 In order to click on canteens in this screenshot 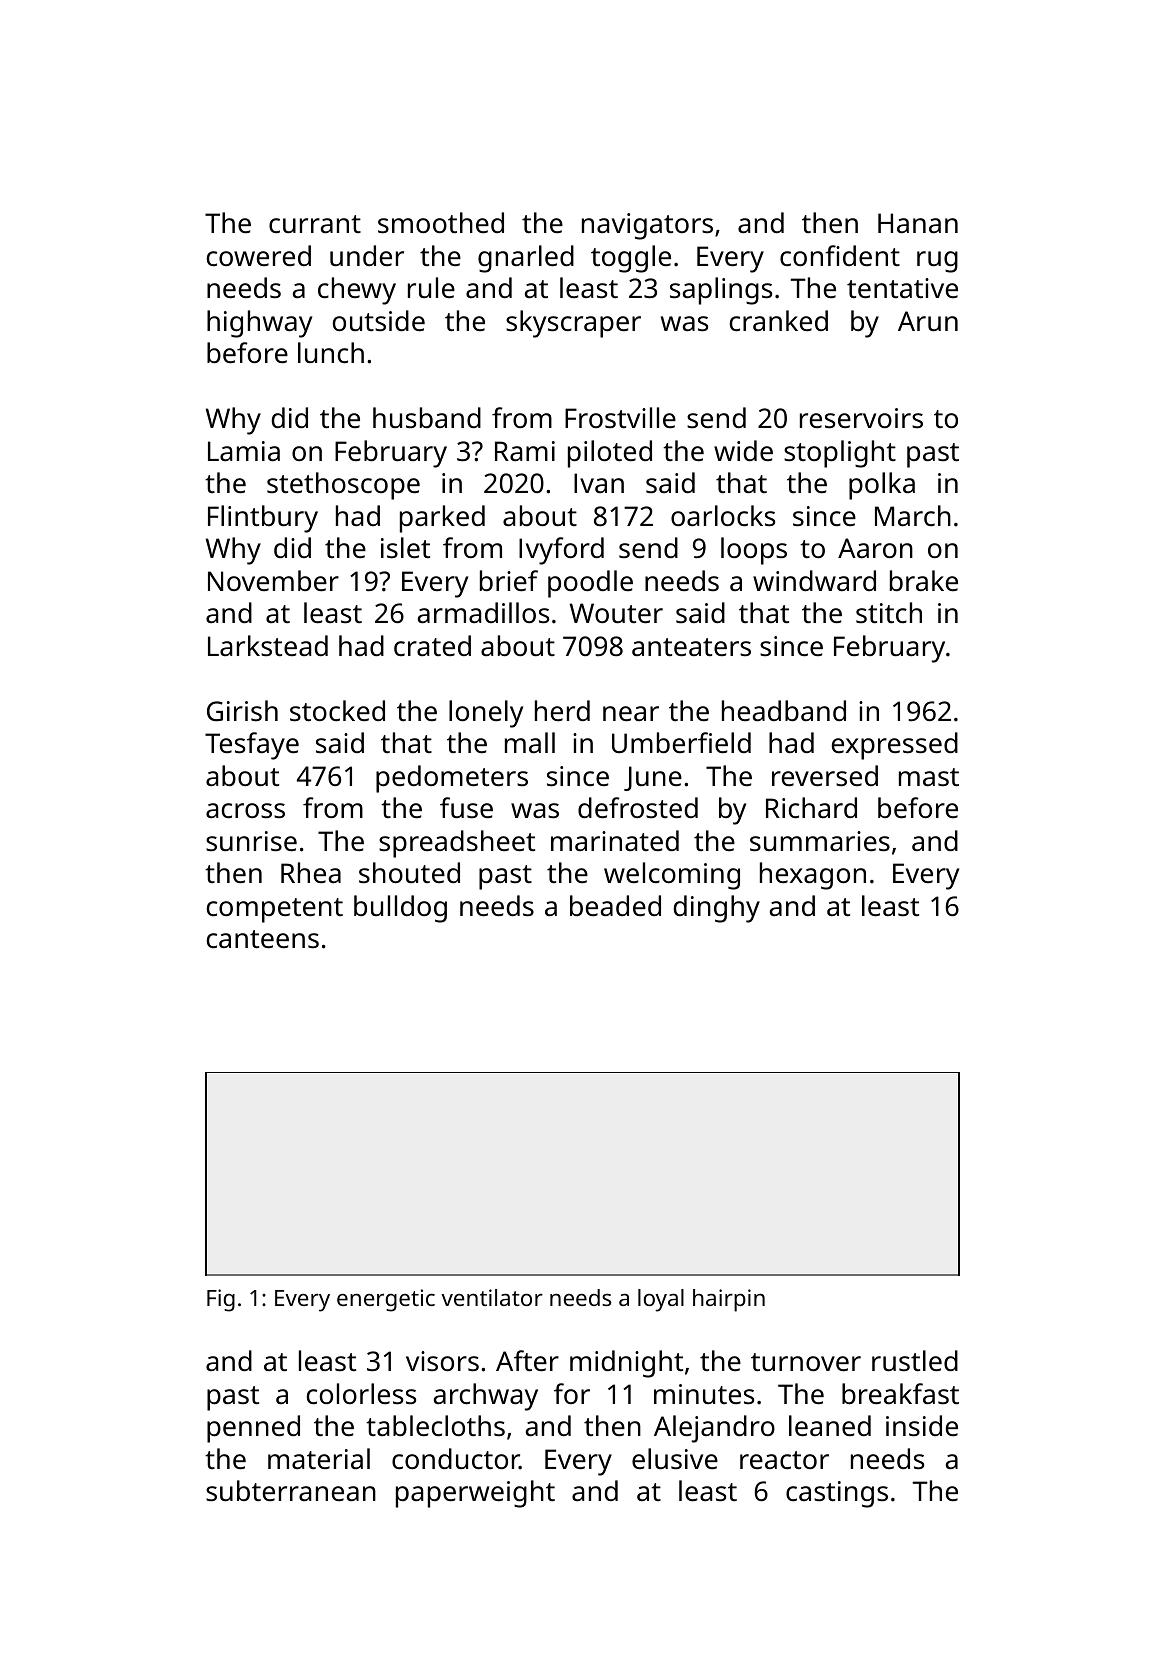, I will do `click(263, 939)`.
